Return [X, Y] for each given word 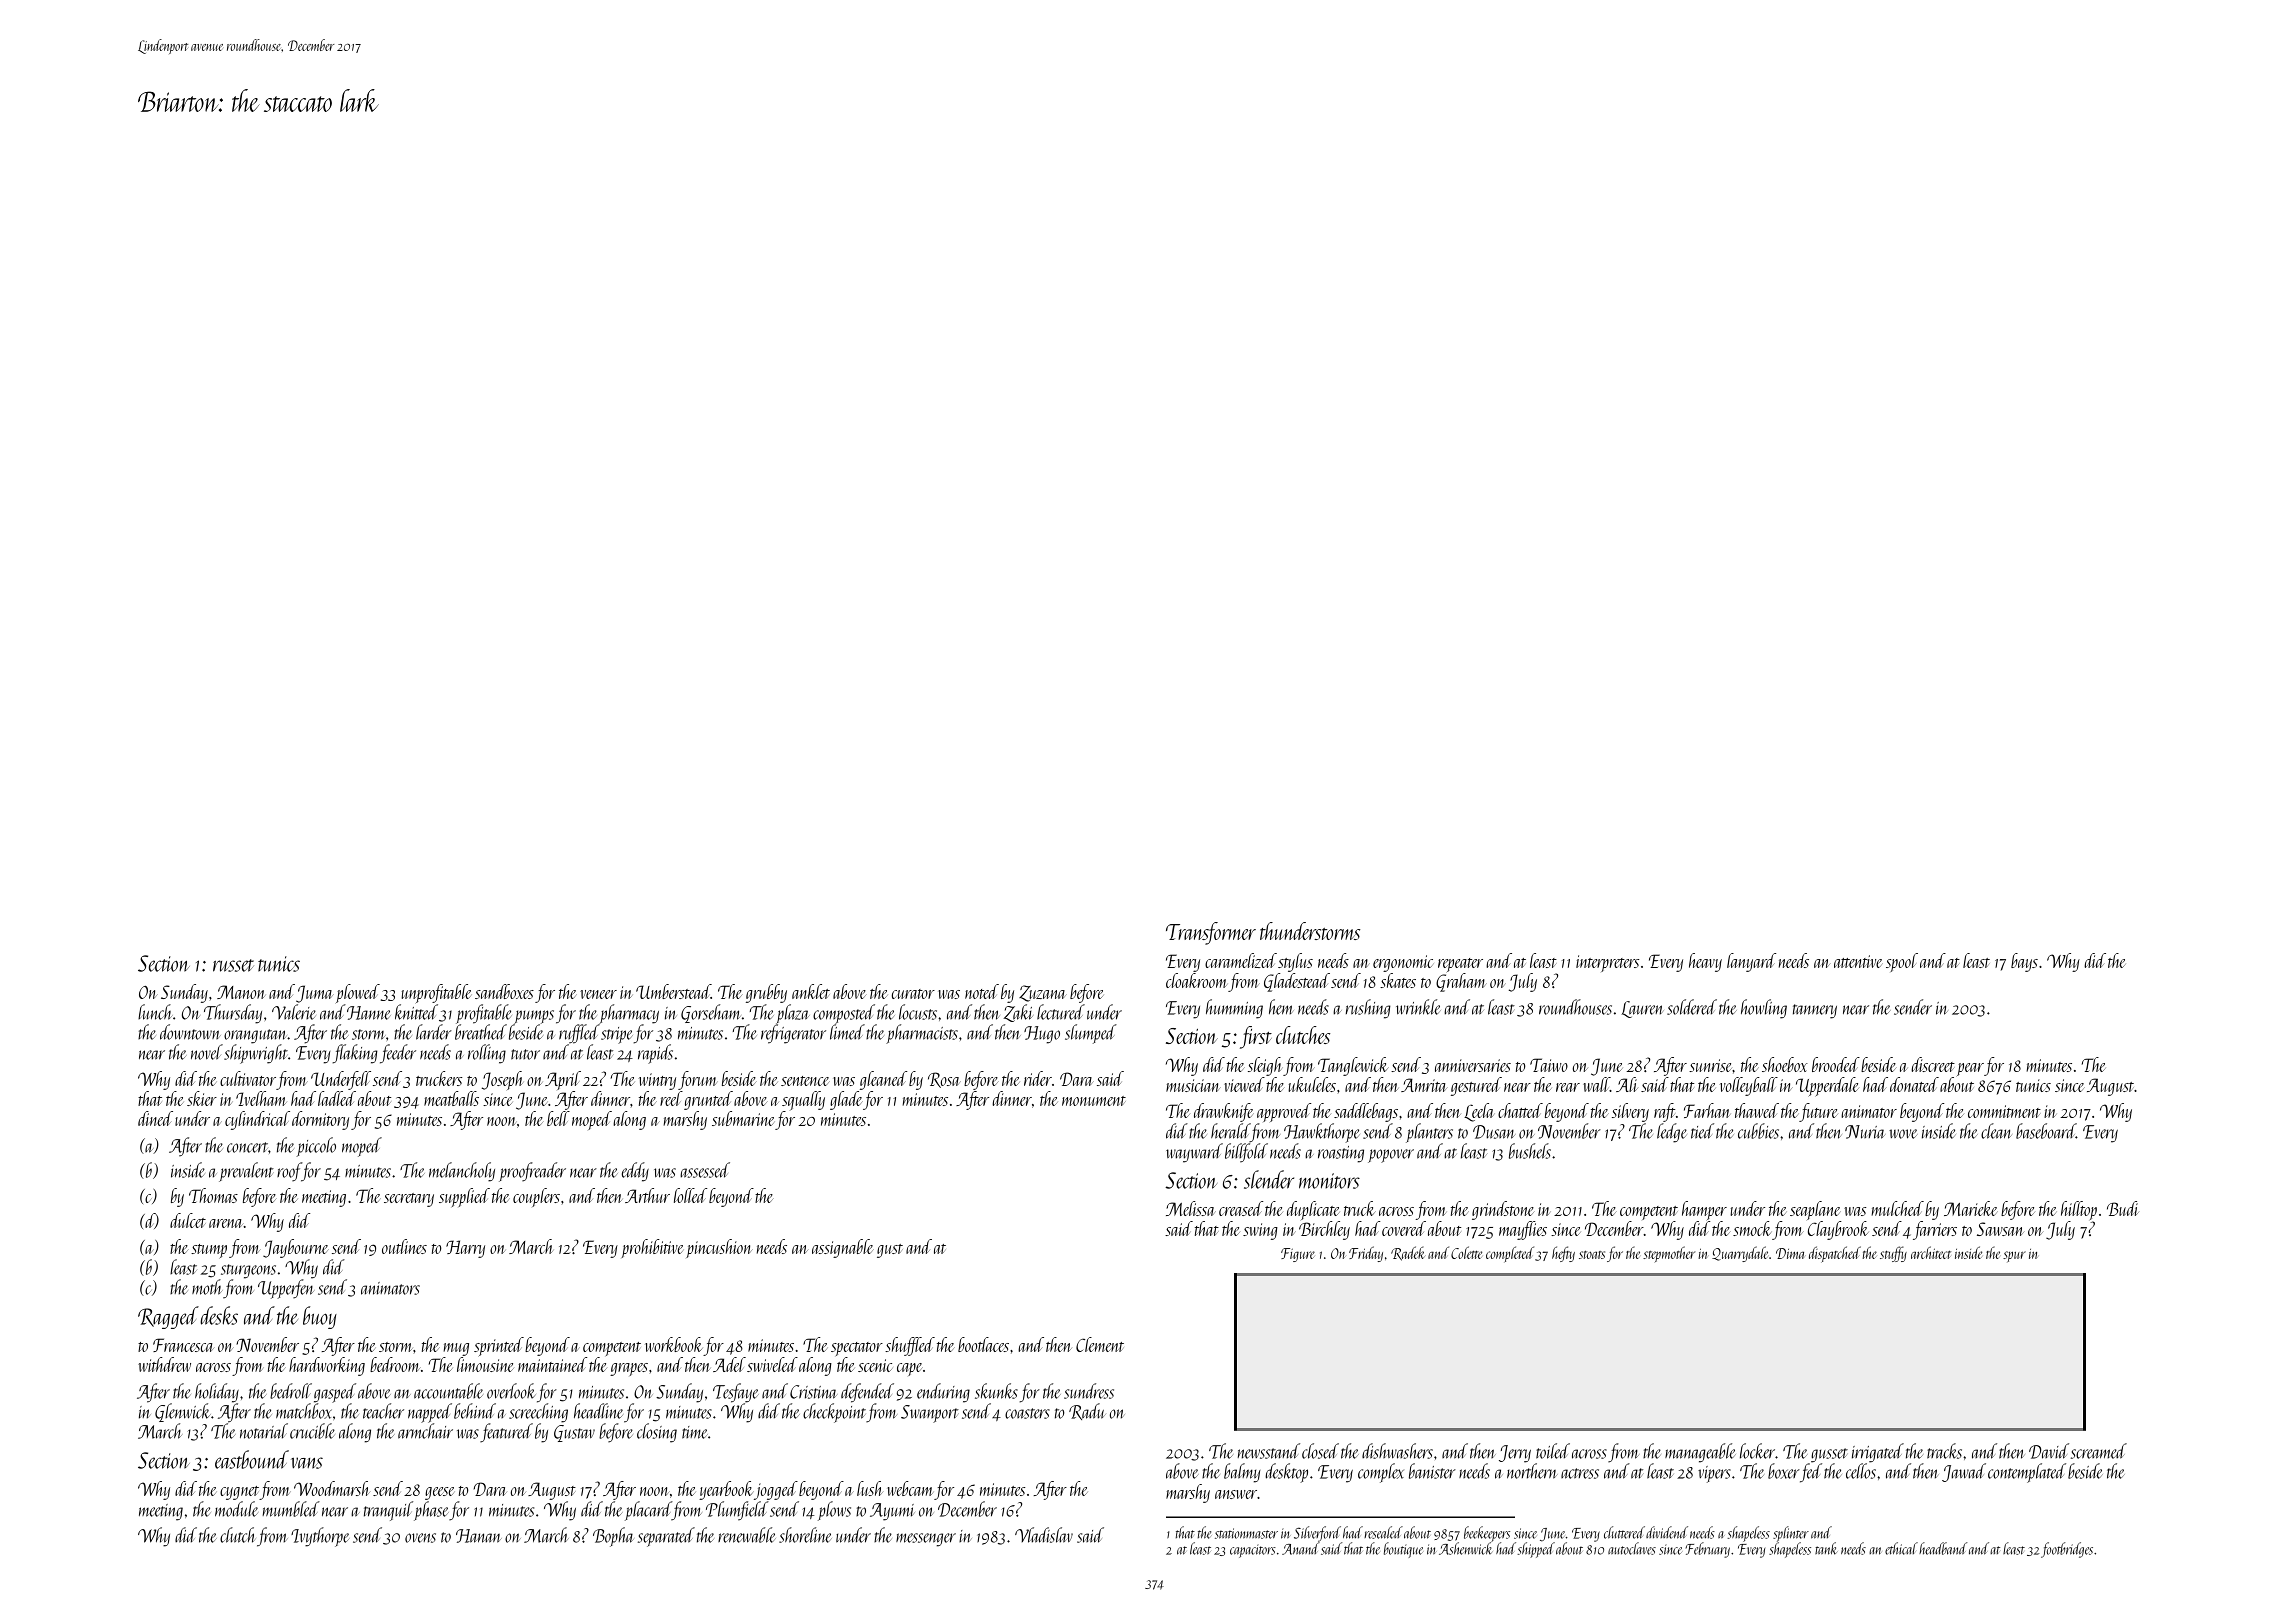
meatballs [451, 1098]
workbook [674, 1344]
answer [1236, 1494]
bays [2024, 962]
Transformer [1211, 933]
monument [1094, 1101]
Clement [1100, 1344]
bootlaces [983, 1344]
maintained [552, 1364]
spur [2014, 1256]
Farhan [1707, 1110]
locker [1757, 1451]
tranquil [388, 1511]
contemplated [2027, 1473]
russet [233, 965]
